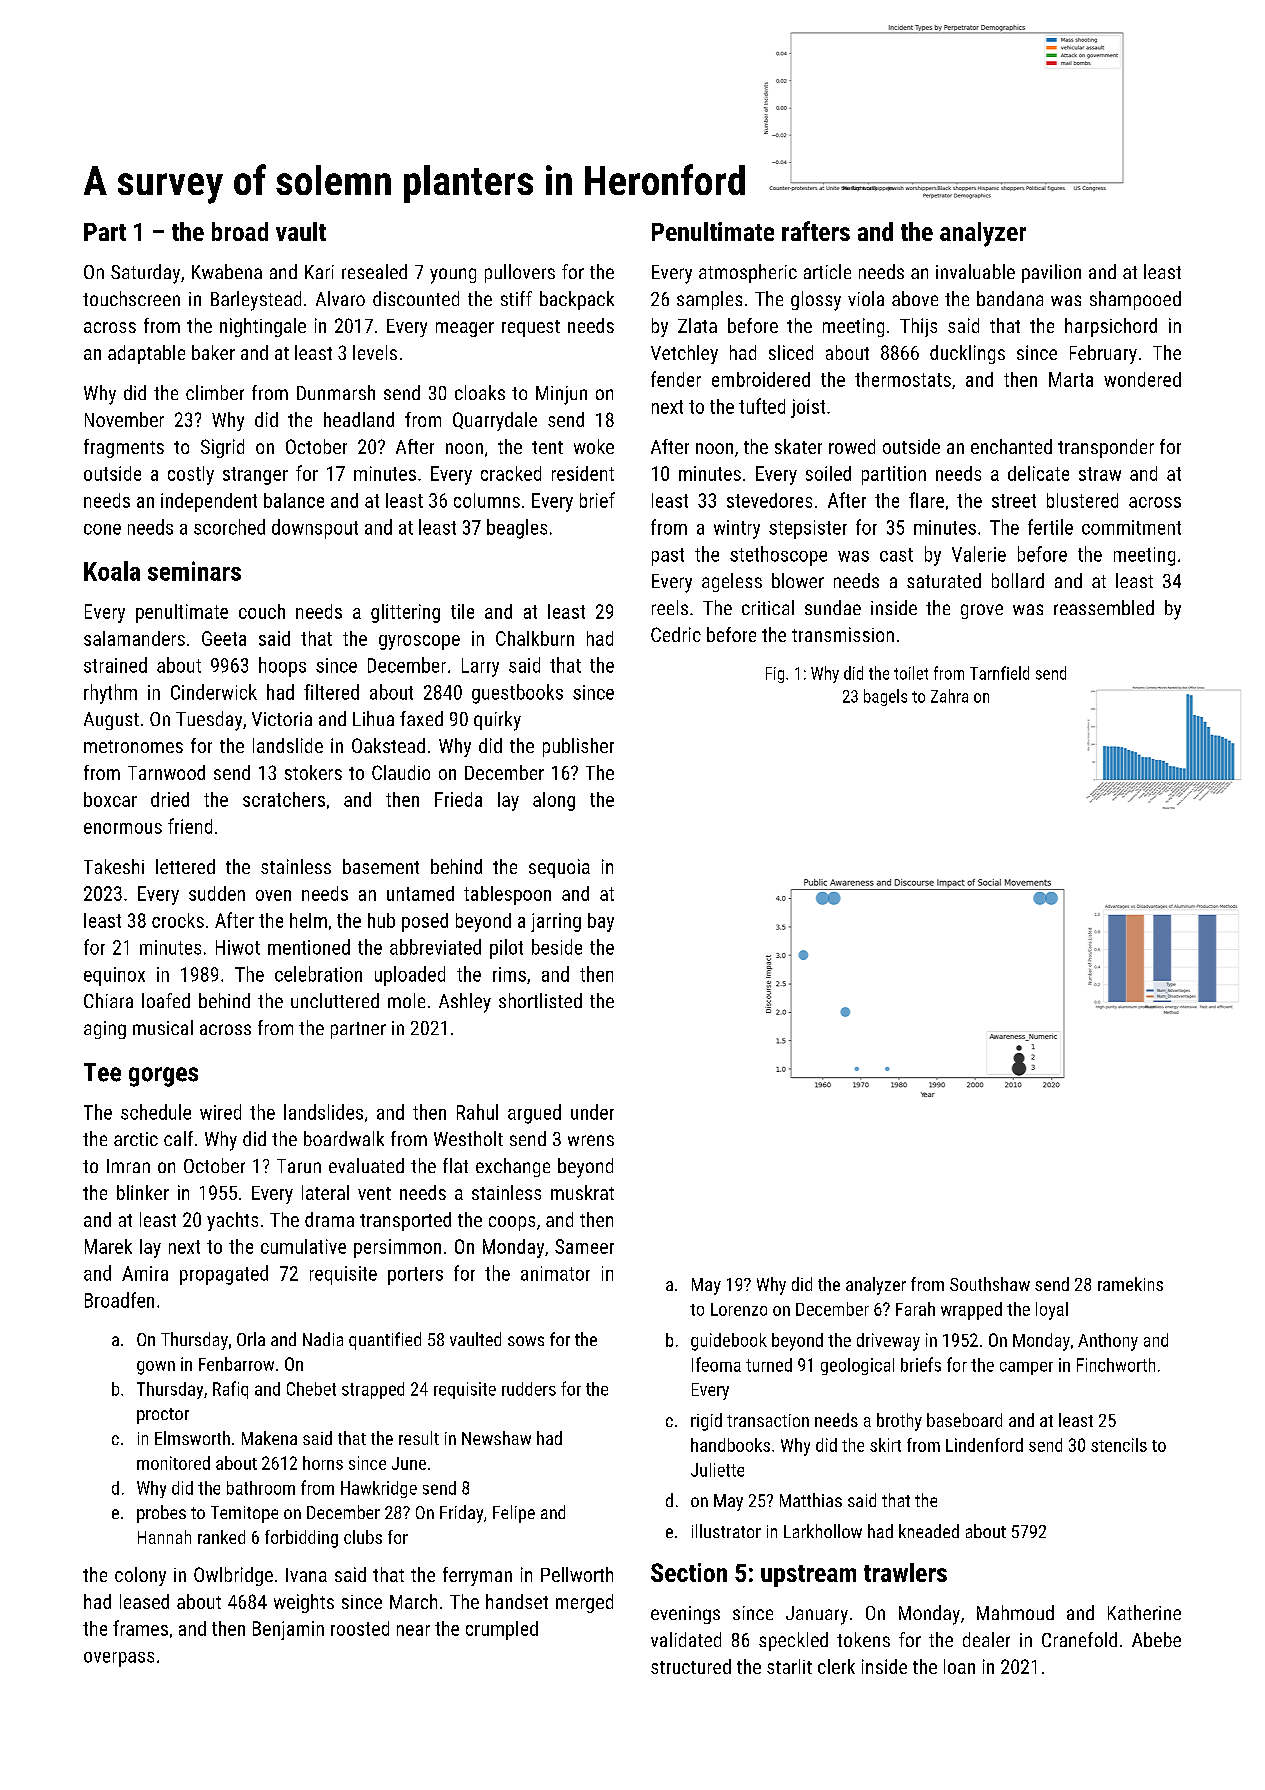 The height and width of the screenshot is (1790, 1265). What do you see at coordinates (866, 298) in the screenshot?
I see `viola` at bounding box center [866, 298].
